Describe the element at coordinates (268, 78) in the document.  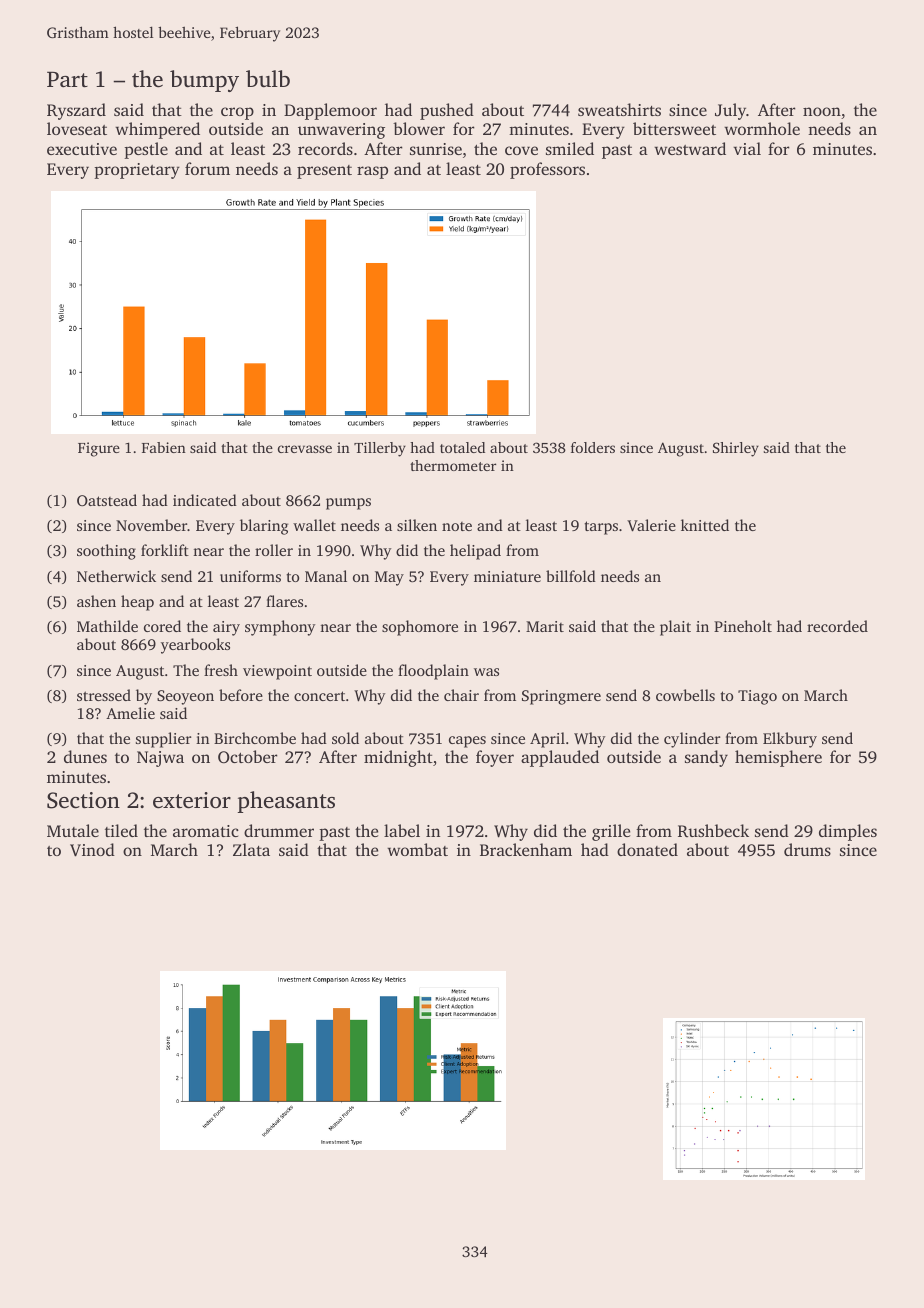
I see `bulb` at that location.
